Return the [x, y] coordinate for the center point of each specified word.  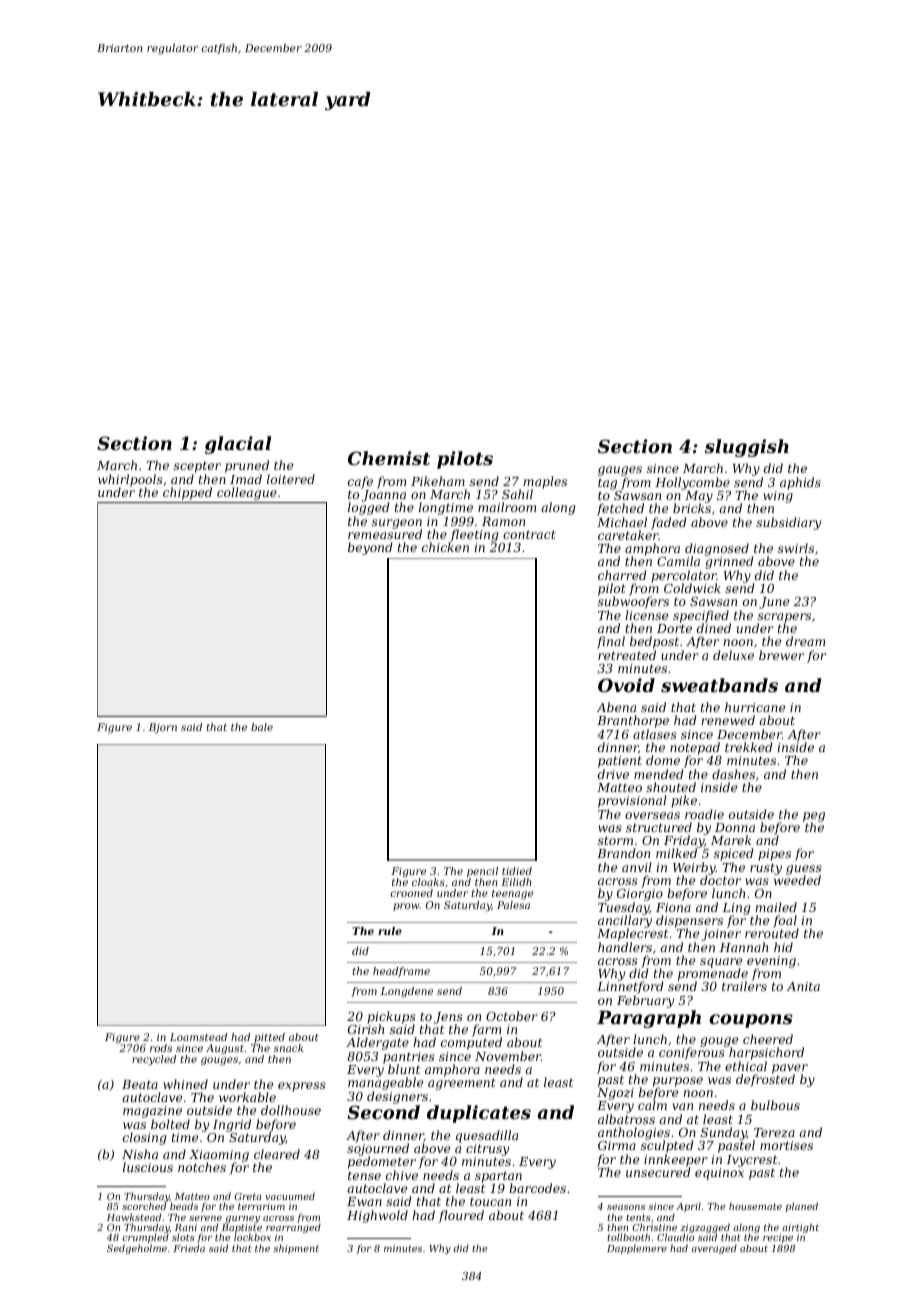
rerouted [772, 933]
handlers [625, 947]
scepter [197, 467]
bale [262, 727]
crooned [412, 893]
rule [390, 931]
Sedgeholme [137, 1249]
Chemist [389, 458]
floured [461, 1216]
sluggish [747, 448]
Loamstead [198, 1037]
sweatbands [719, 685]
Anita [803, 986]
